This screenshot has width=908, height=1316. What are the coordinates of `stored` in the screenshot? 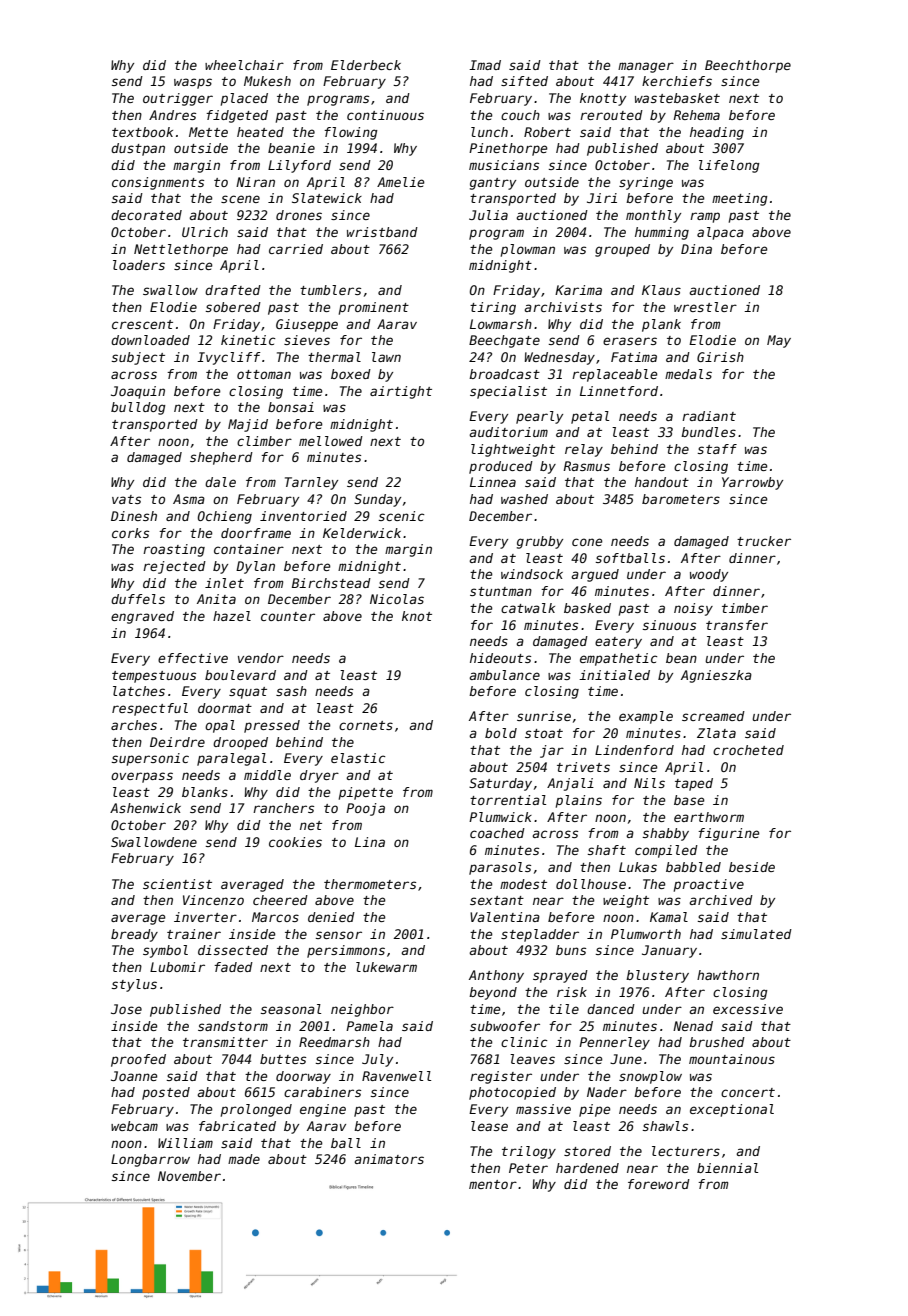 It's located at (587, 1151).
